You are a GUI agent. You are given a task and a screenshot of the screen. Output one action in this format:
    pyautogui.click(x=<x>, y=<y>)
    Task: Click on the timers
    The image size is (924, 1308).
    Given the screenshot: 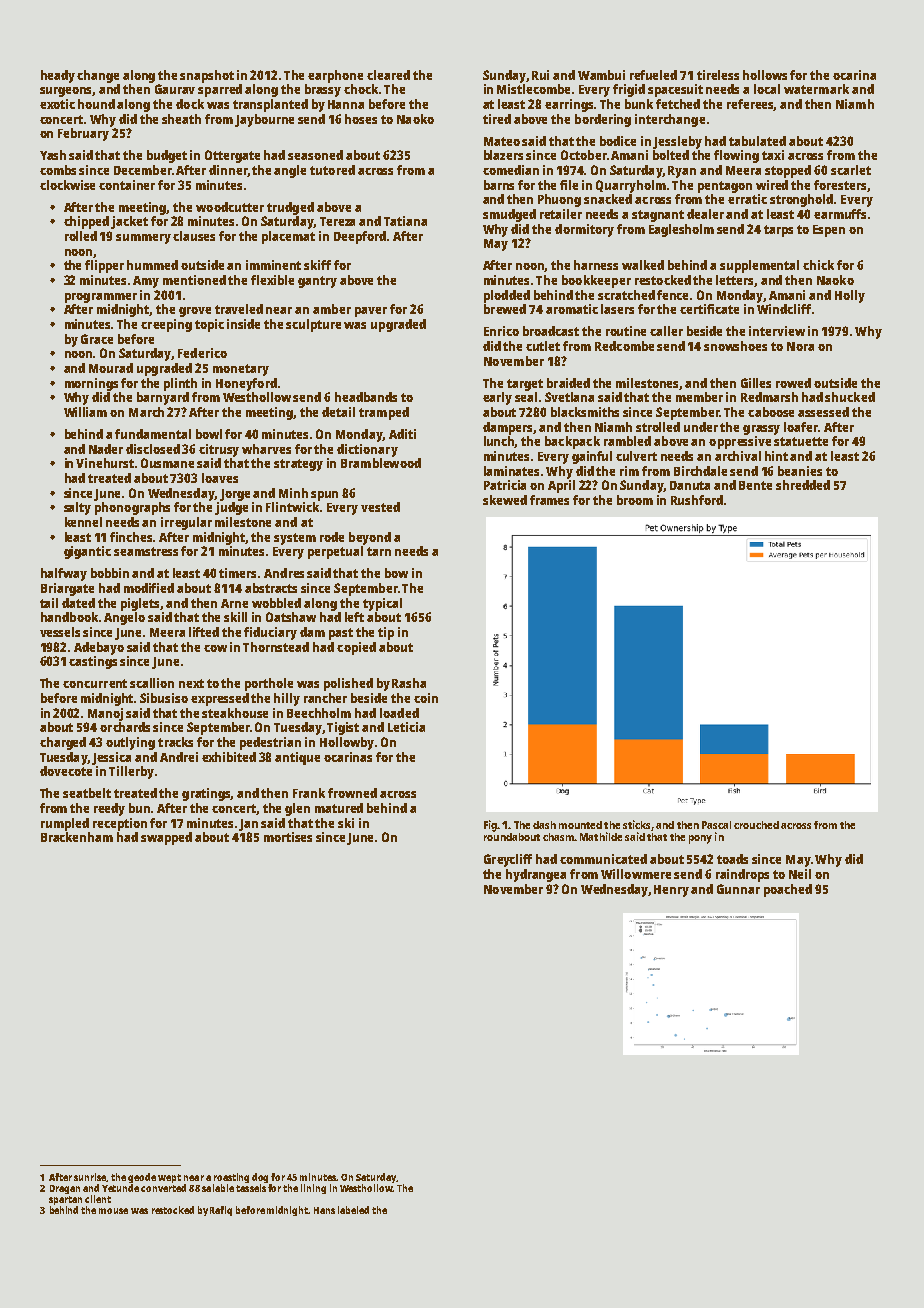 What is the action you would take?
    pyautogui.click(x=237, y=573)
